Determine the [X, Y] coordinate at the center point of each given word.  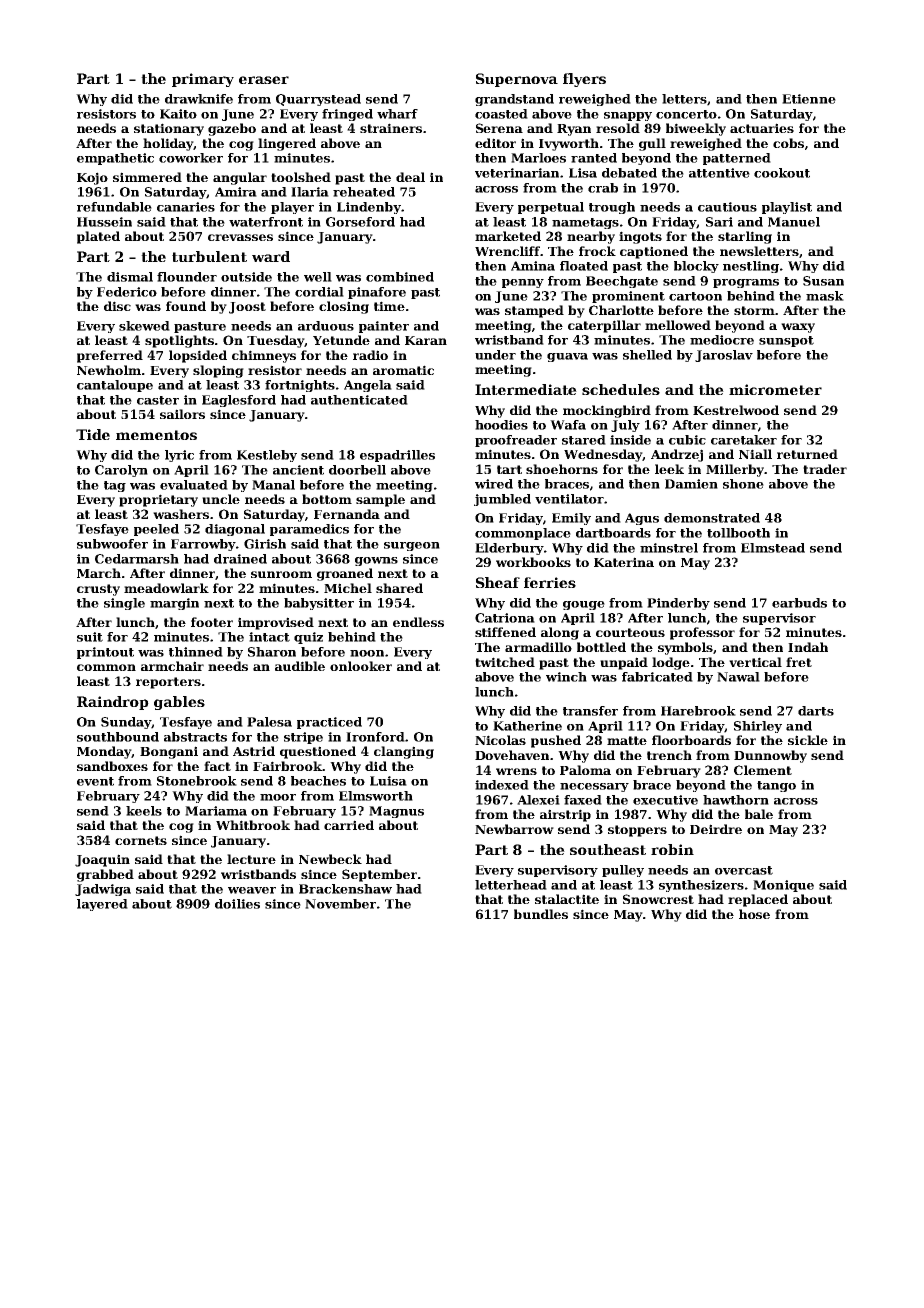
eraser [264, 80]
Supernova [517, 80]
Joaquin [102, 860]
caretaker [744, 440]
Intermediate [526, 389]
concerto [686, 114]
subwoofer [112, 544]
